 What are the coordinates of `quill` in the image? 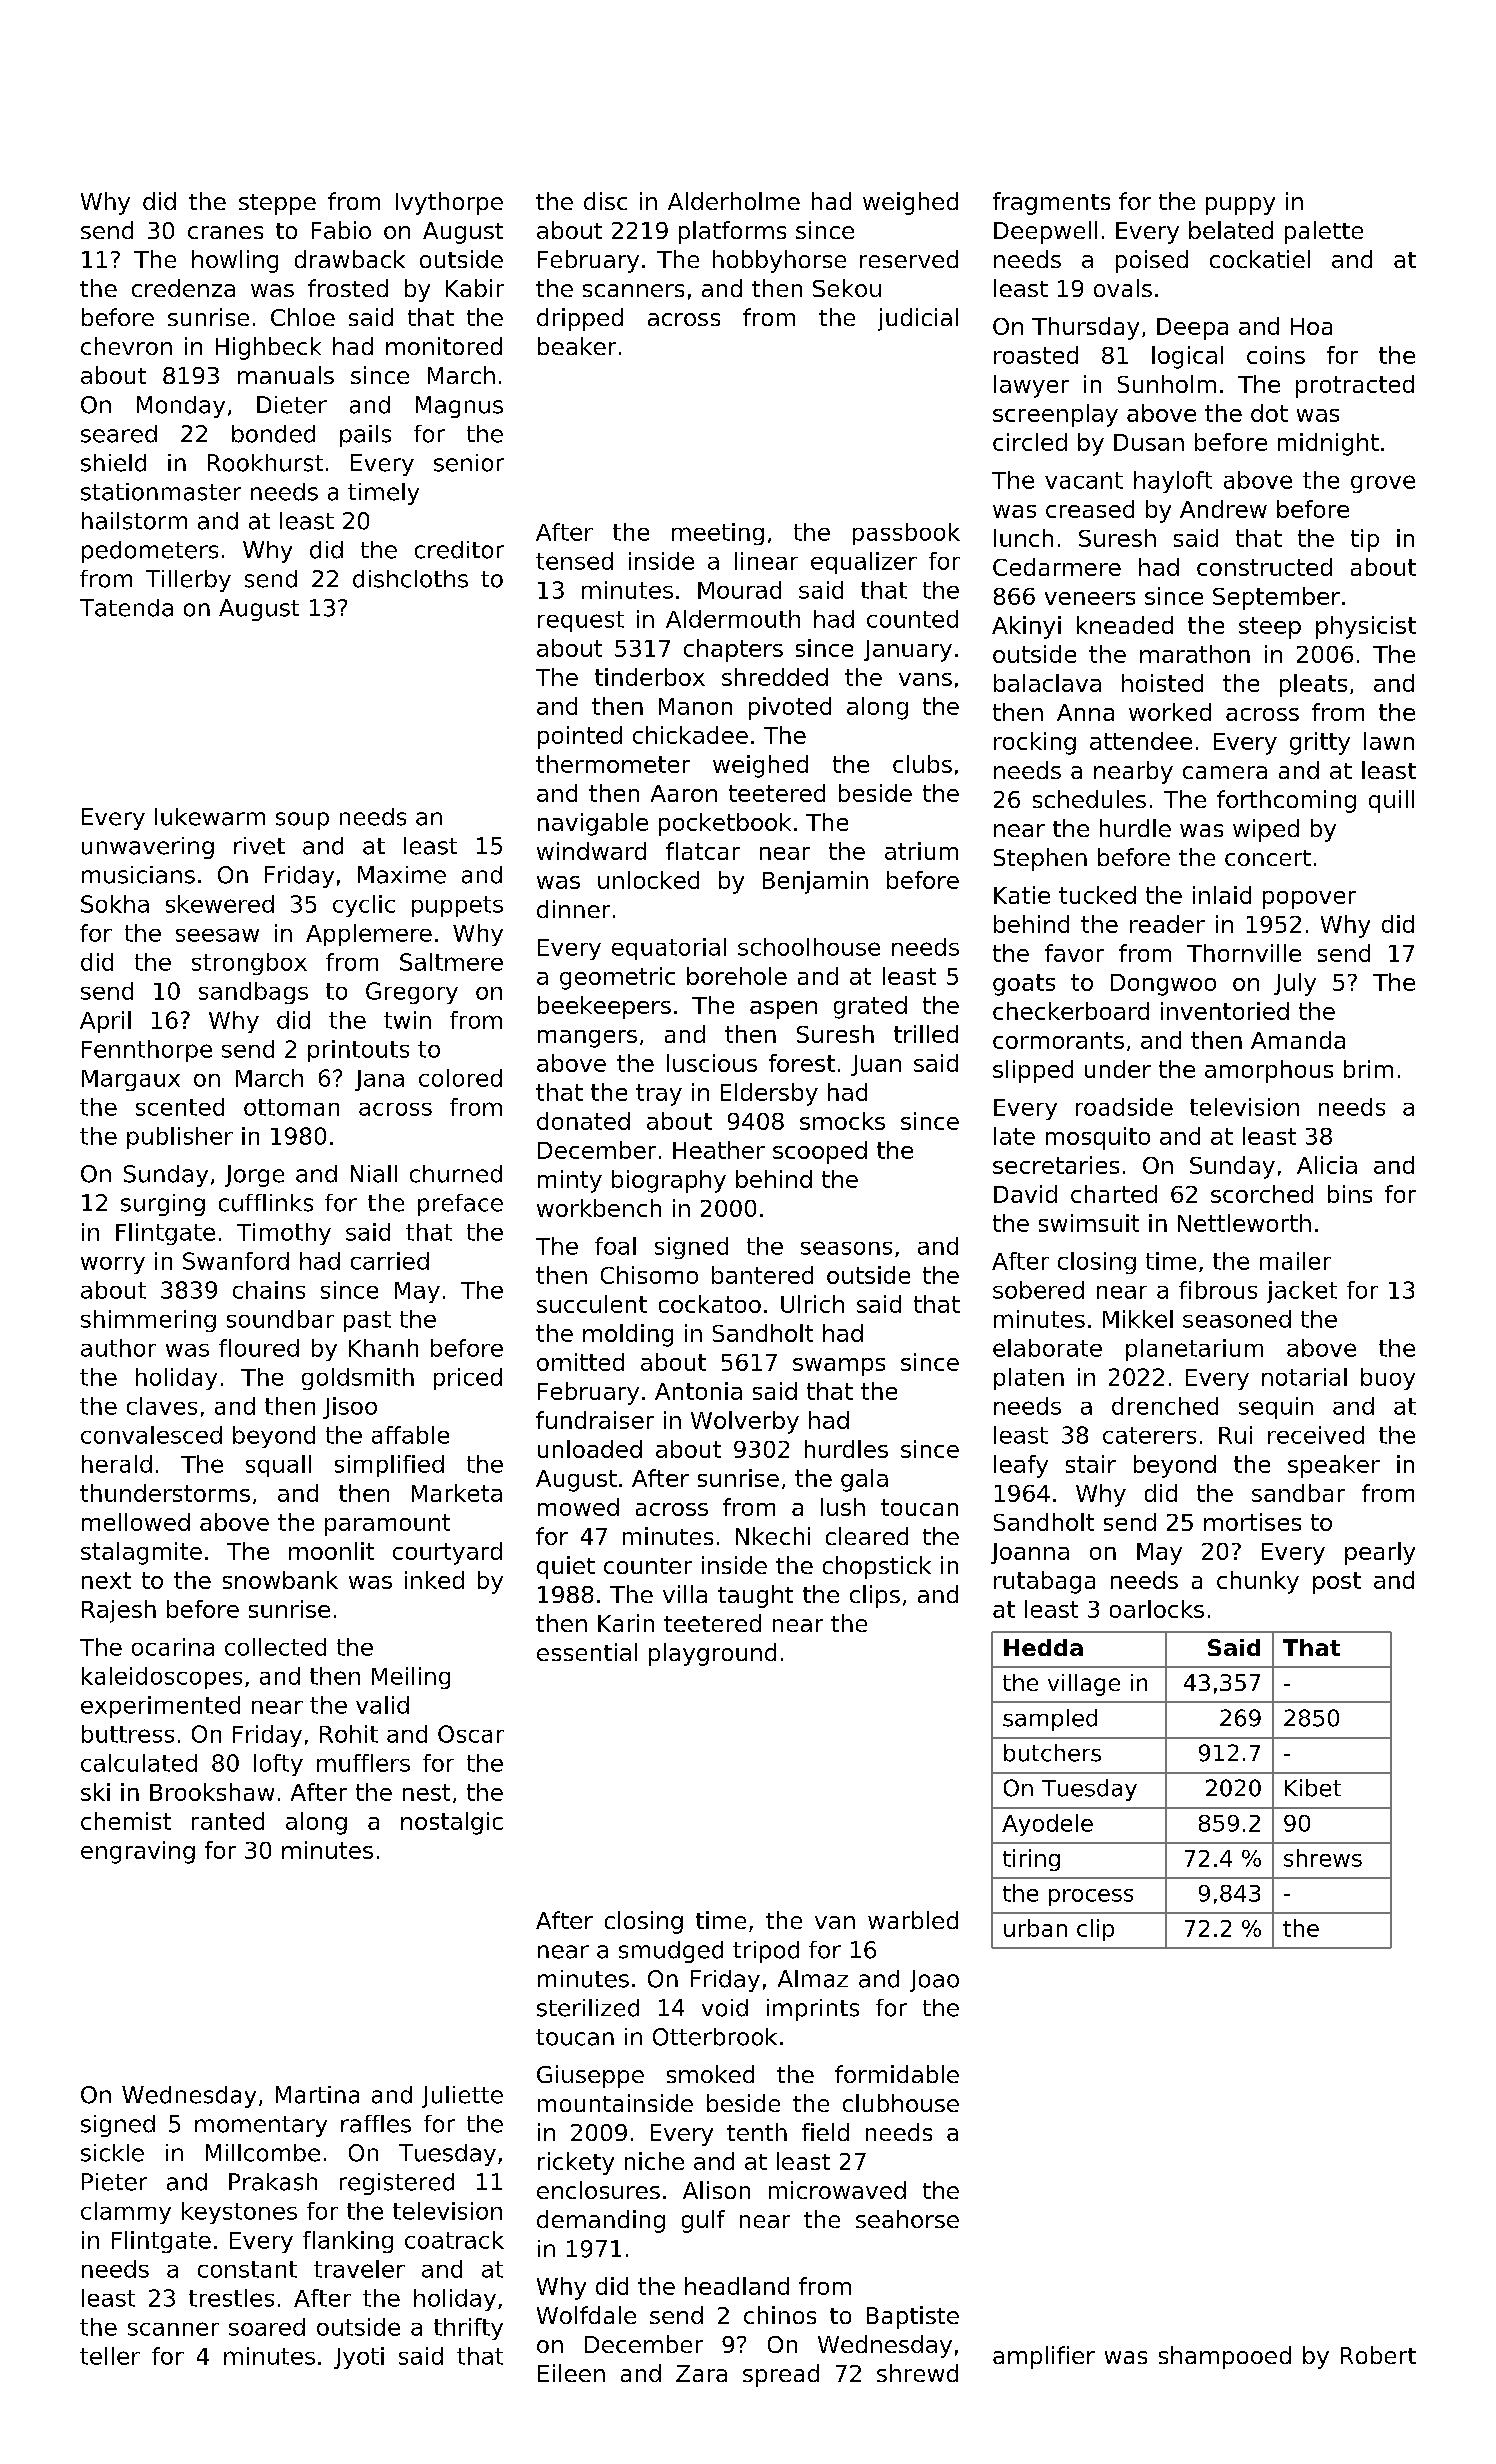 It's located at (1391, 801).
